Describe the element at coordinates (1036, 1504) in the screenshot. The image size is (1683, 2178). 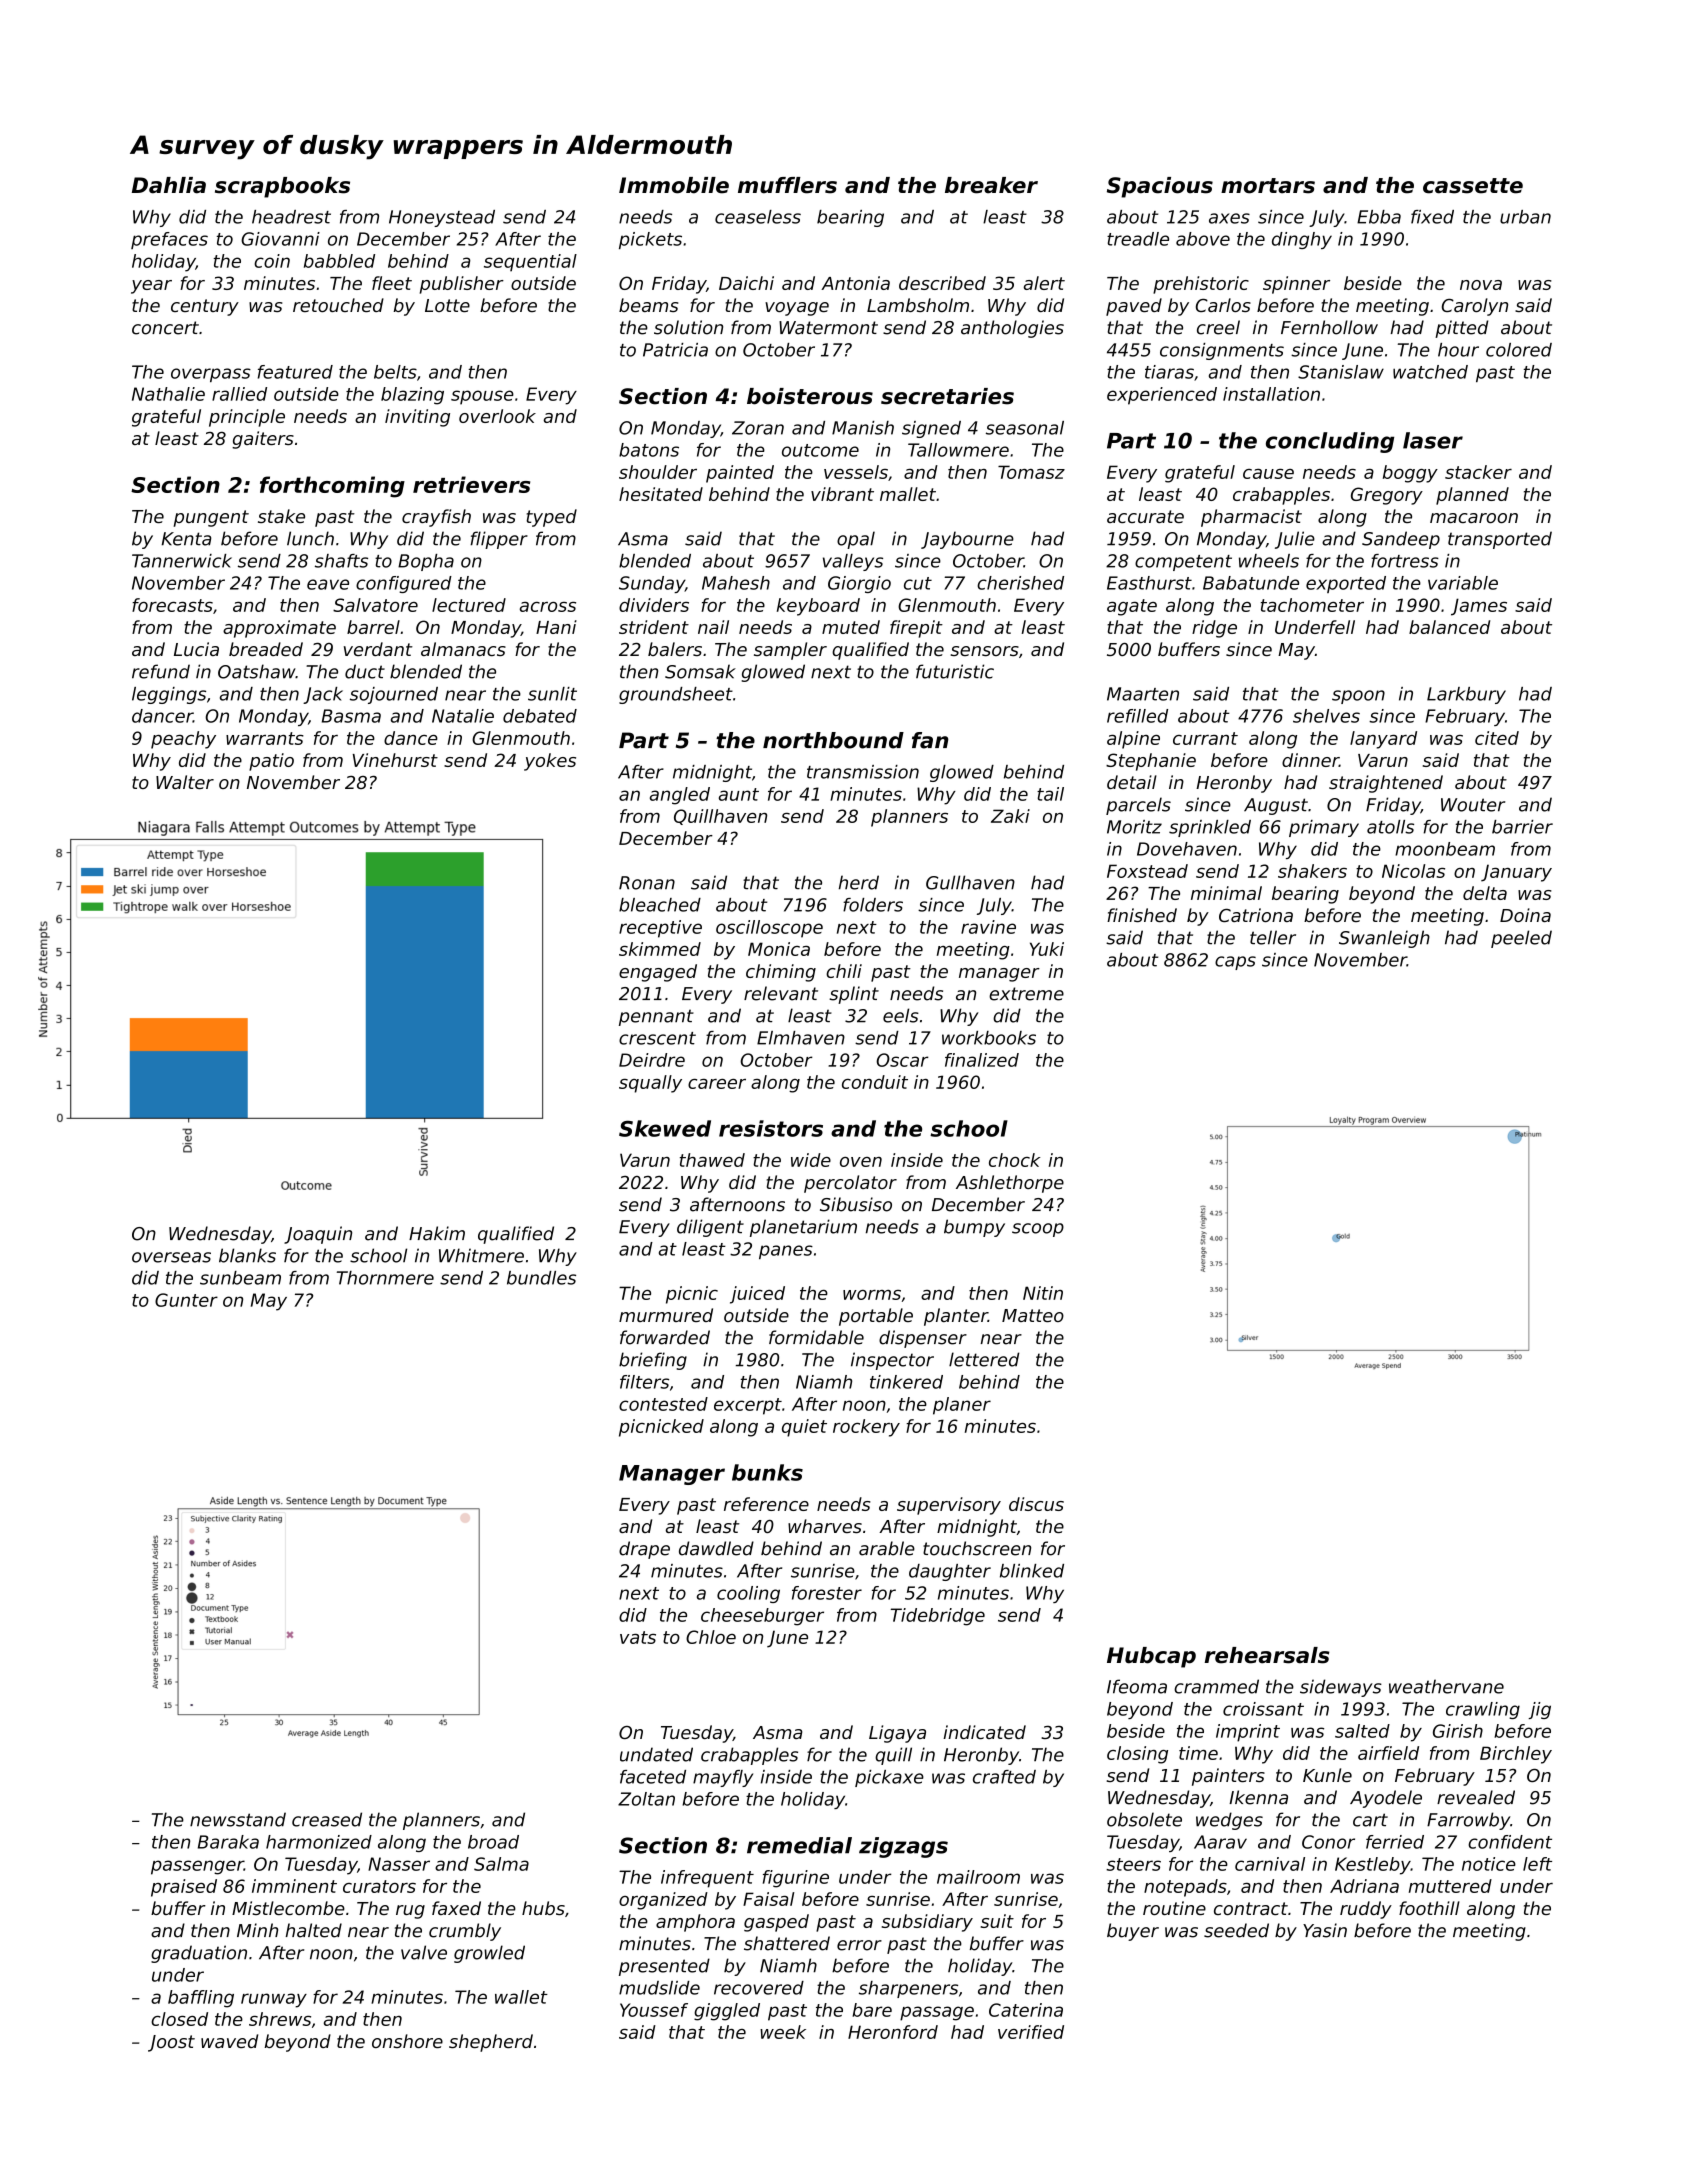
I see `discus` at that location.
